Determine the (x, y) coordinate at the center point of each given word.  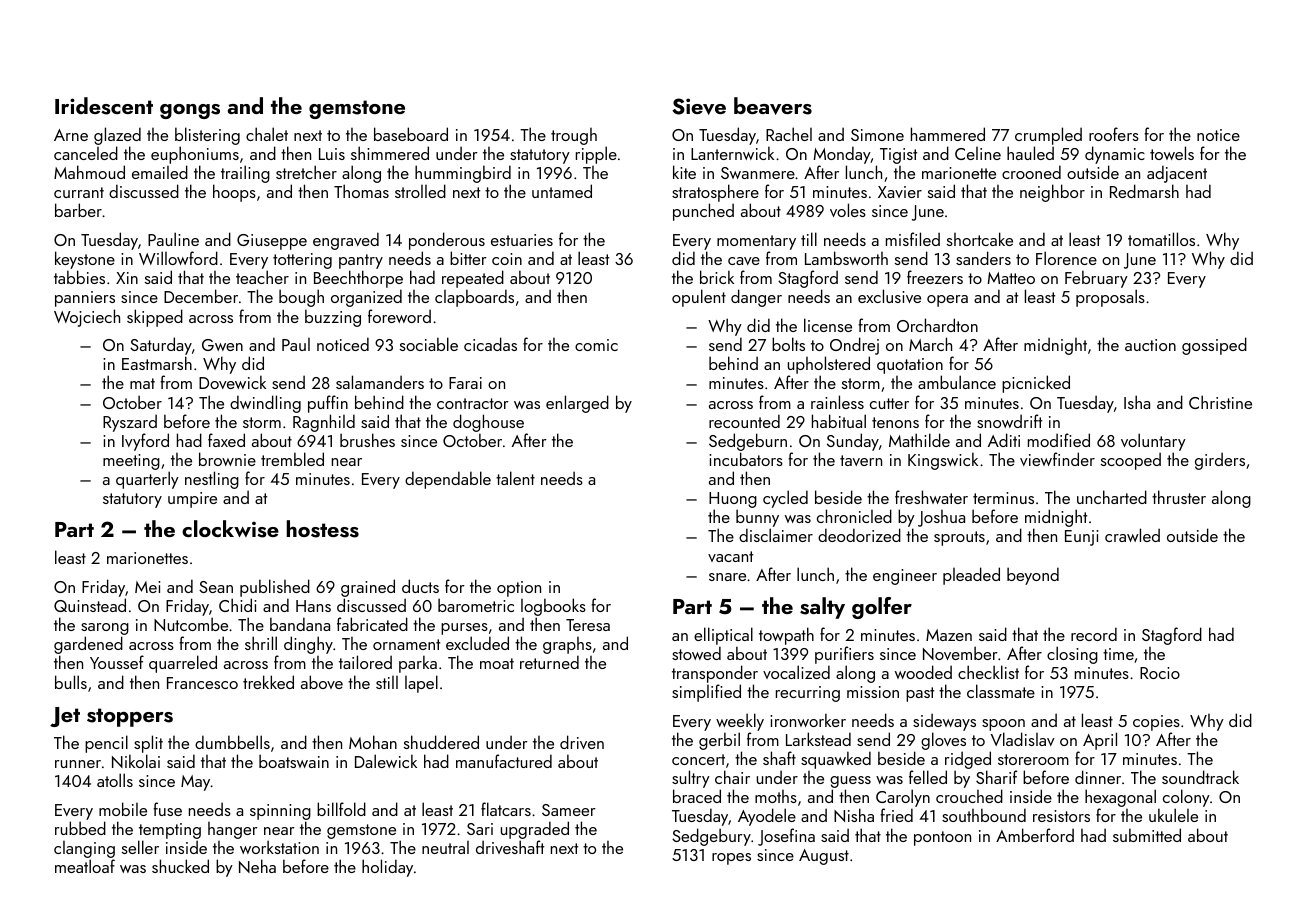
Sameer (569, 810)
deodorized (859, 535)
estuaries (522, 240)
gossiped (1214, 346)
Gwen (222, 345)
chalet (267, 134)
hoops (234, 193)
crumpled (1048, 136)
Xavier (900, 192)
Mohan (373, 742)
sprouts (959, 538)
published (275, 588)
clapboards (474, 298)
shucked (180, 866)
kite (684, 172)
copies (1156, 723)
